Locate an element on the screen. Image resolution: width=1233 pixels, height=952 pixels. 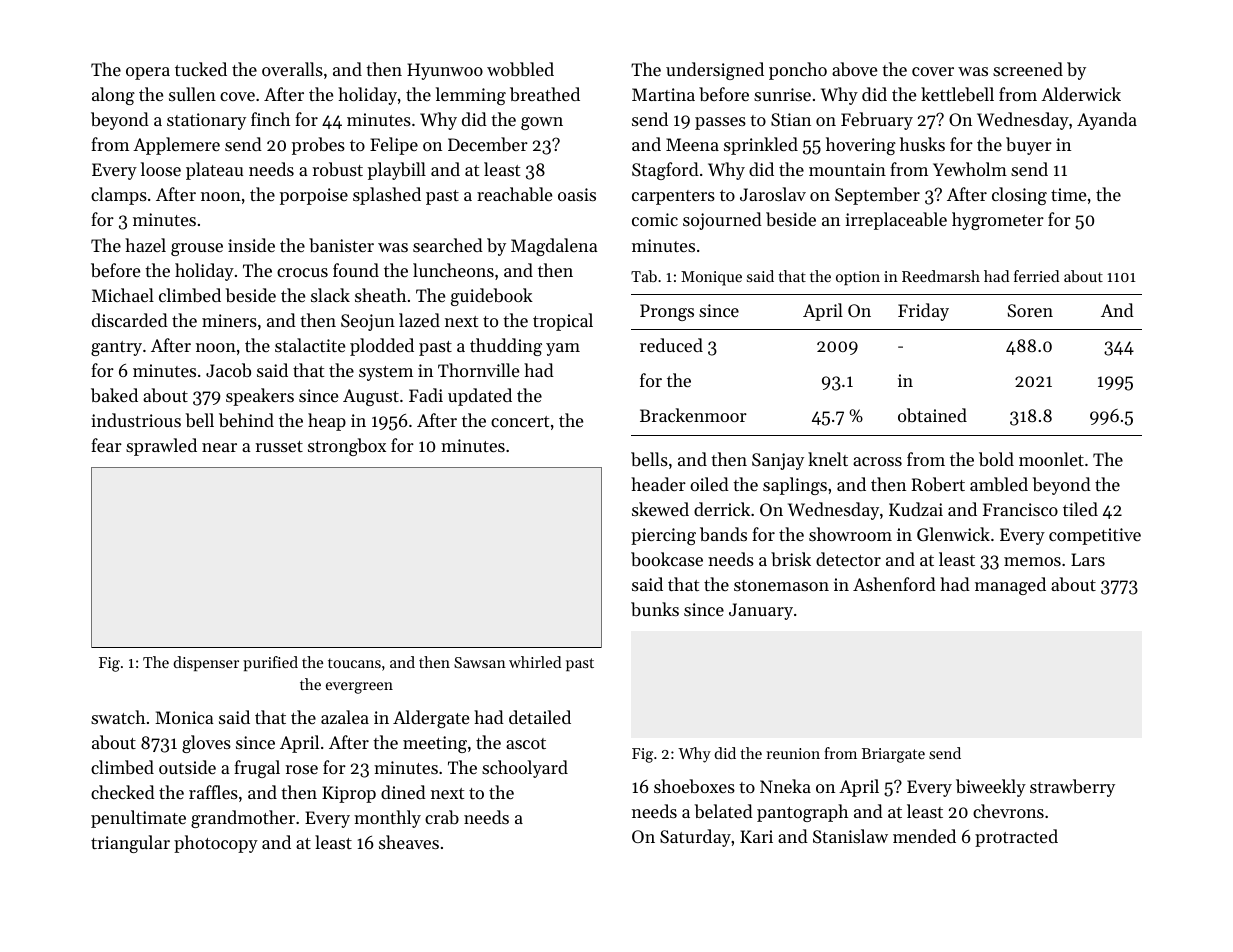
above is located at coordinates (854, 69).
